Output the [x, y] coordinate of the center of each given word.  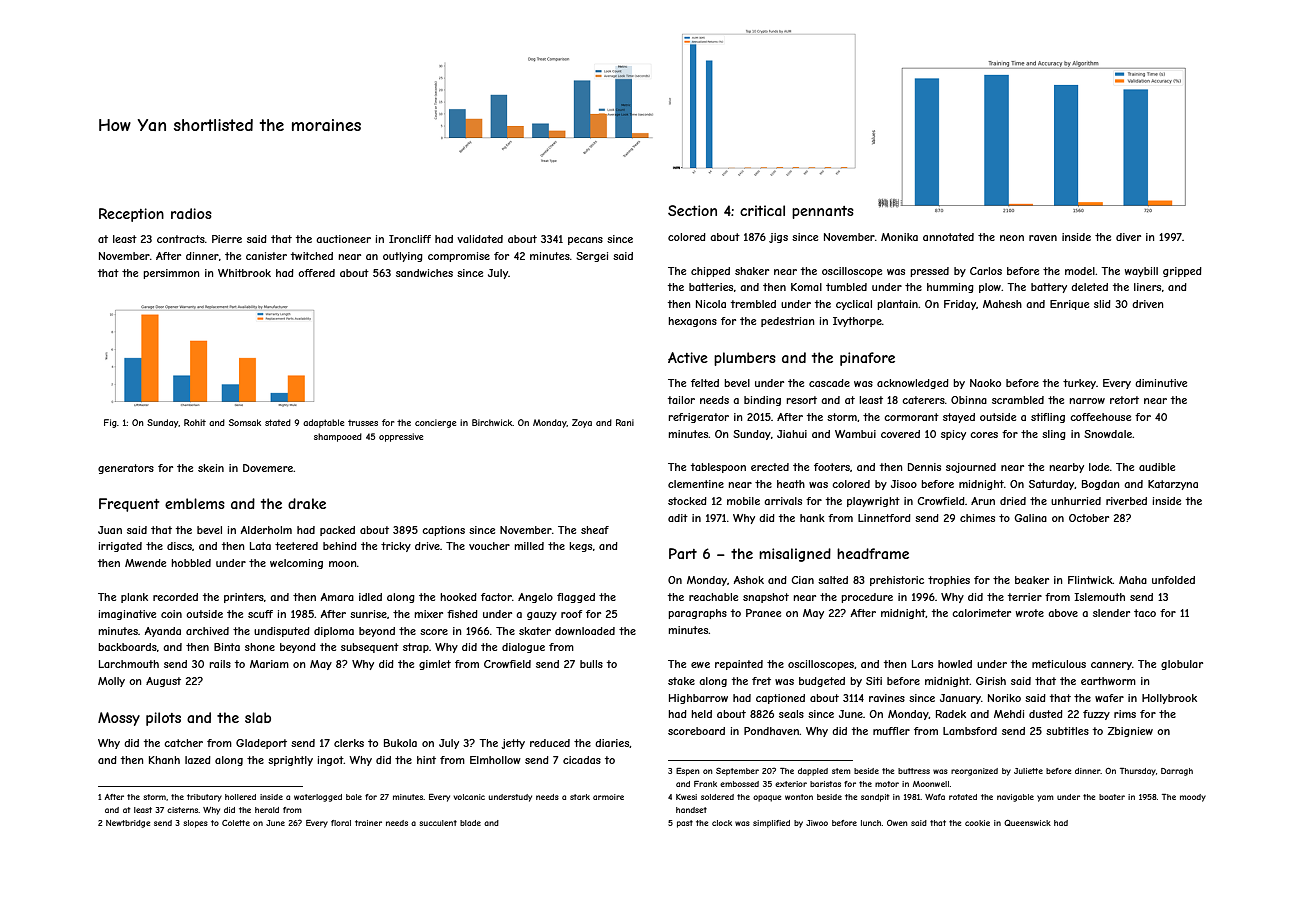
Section [692, 210]
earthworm [1108, 681]
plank [134, 598]
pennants [823, 212]
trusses [363, 423]
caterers [923, 400]
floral [341, 823]
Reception [131, 215]
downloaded [585, 631]
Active [688, 357]
